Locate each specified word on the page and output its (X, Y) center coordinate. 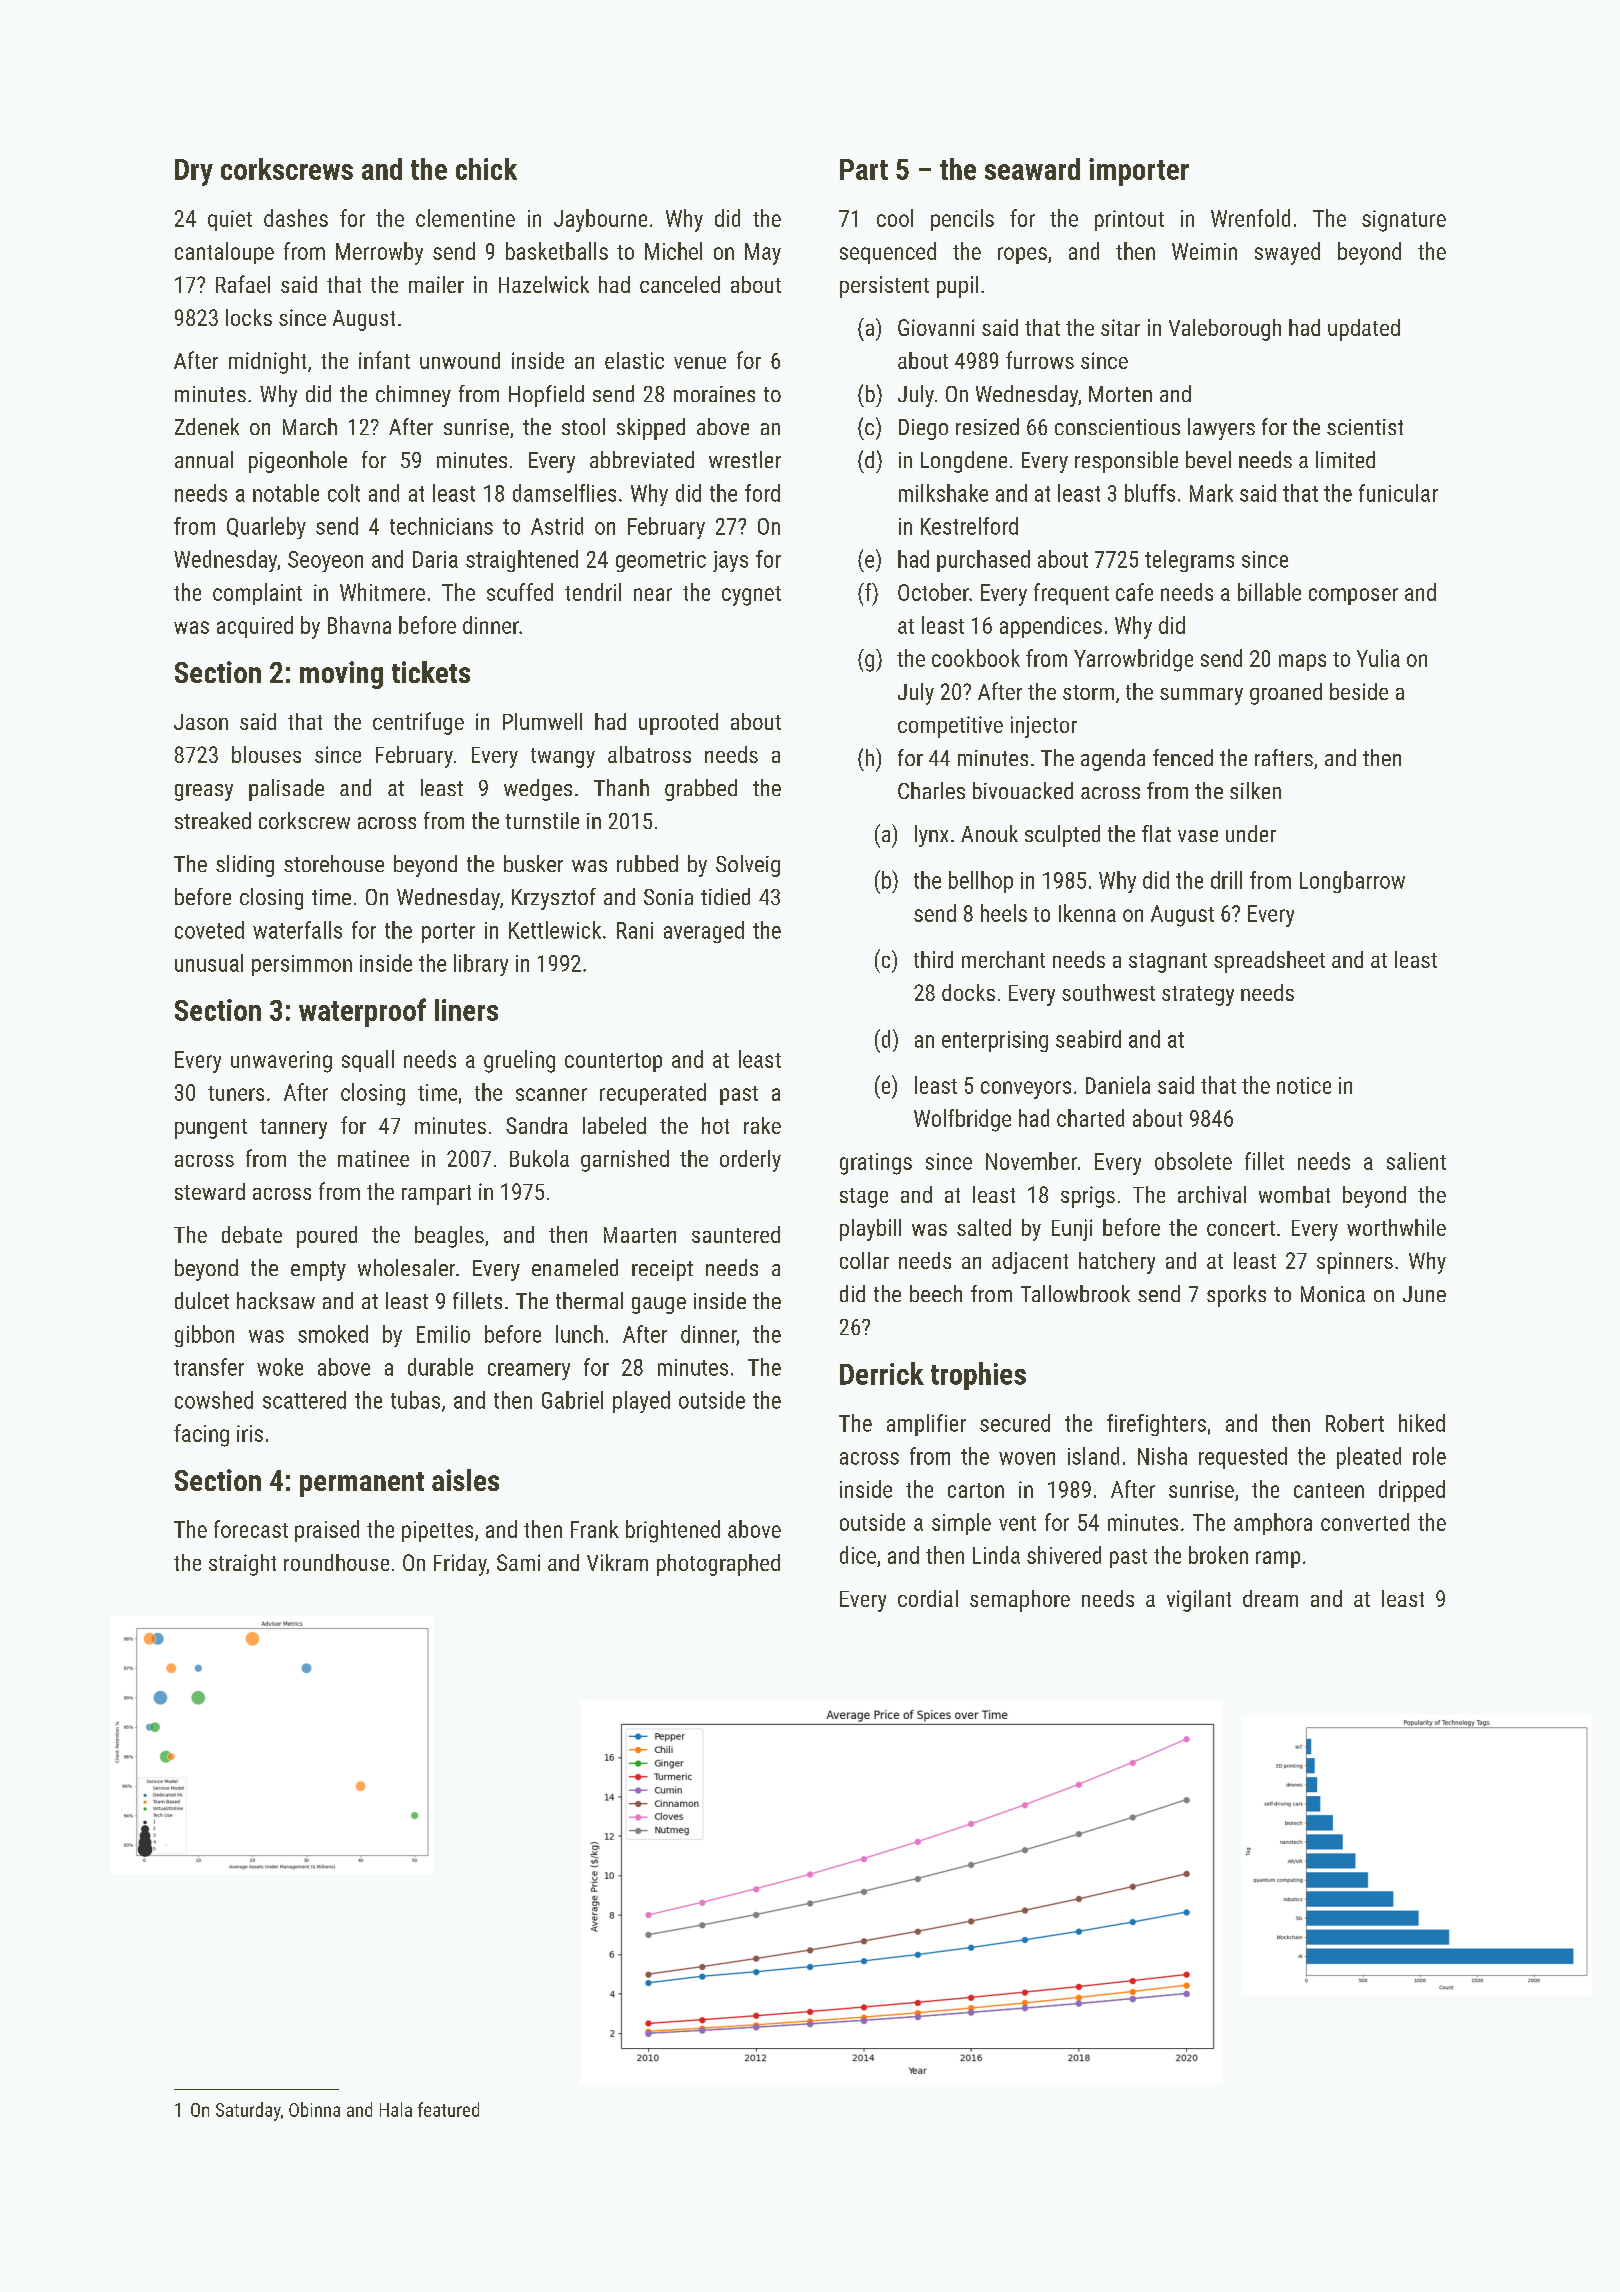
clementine (465, 218)
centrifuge (418, 723)
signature (1404, 221)
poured (327, 1237)
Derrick (882, 1373)
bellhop (981, 882)
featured (448, 2109)
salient (1416, 1161)
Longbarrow (1352, 882)
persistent (884, 287)
